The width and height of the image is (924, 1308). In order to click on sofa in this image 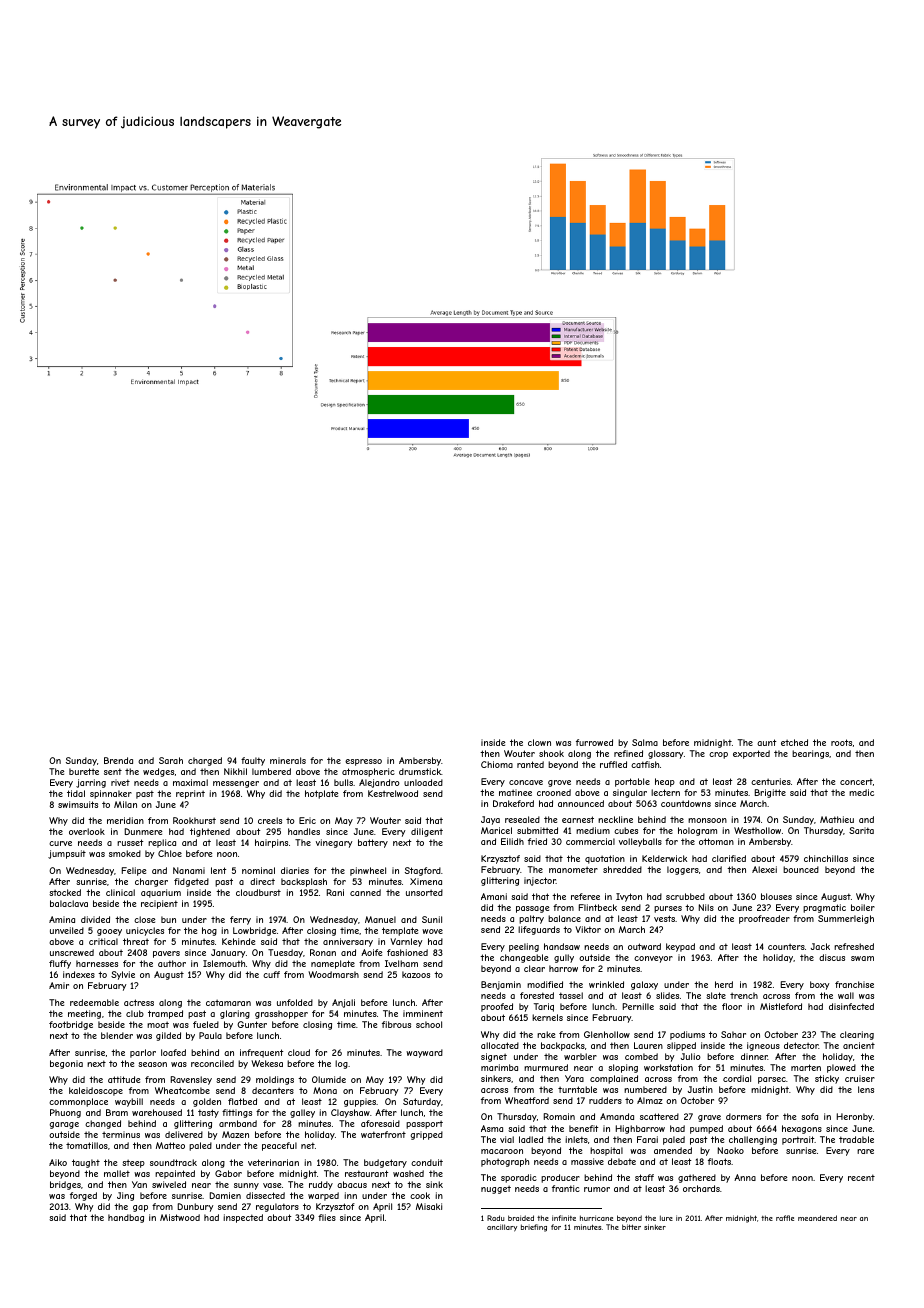, I will do `click(809, 1116)`.
